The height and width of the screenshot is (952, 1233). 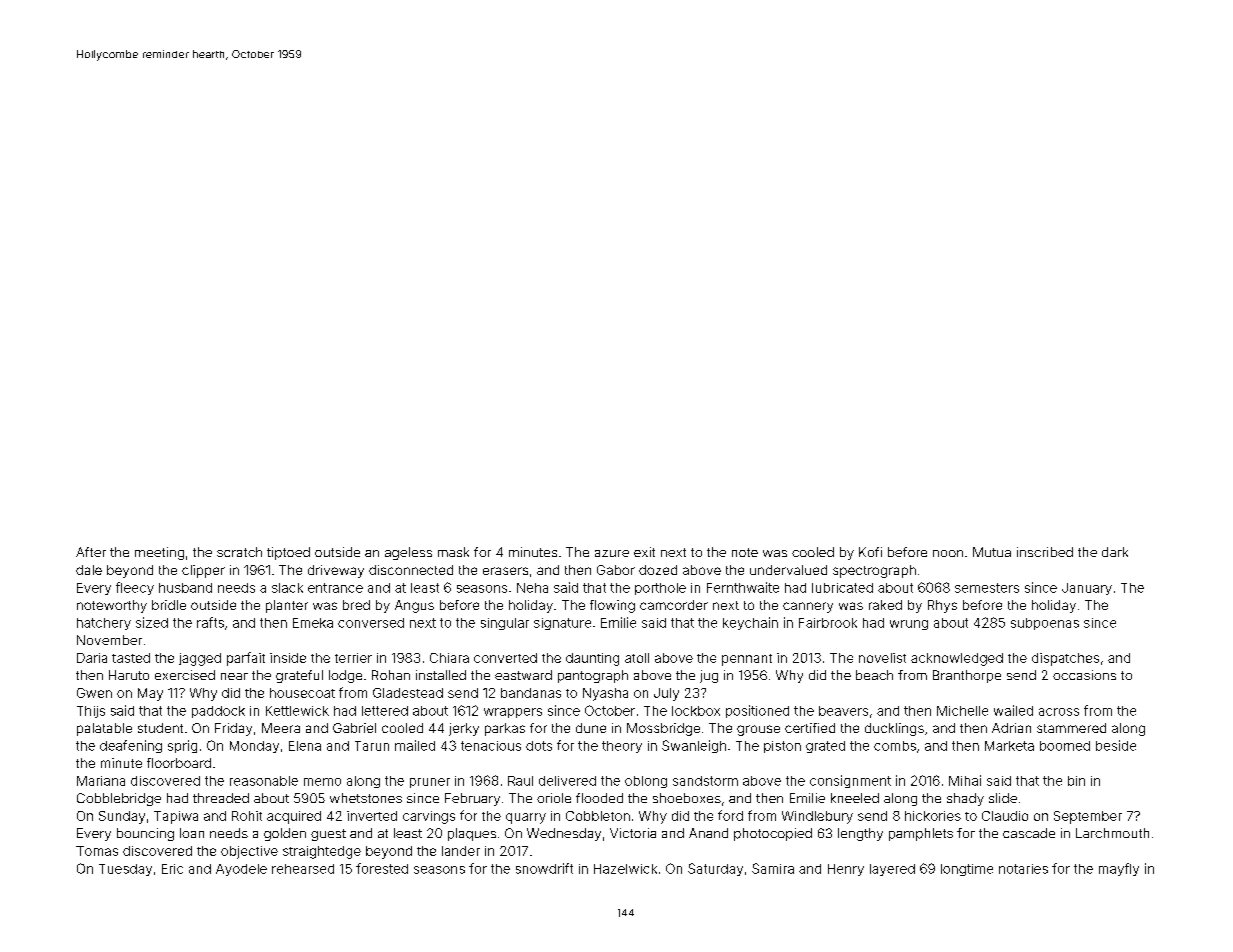 I want to click on snowdrift, so click(x=544, y=868).
